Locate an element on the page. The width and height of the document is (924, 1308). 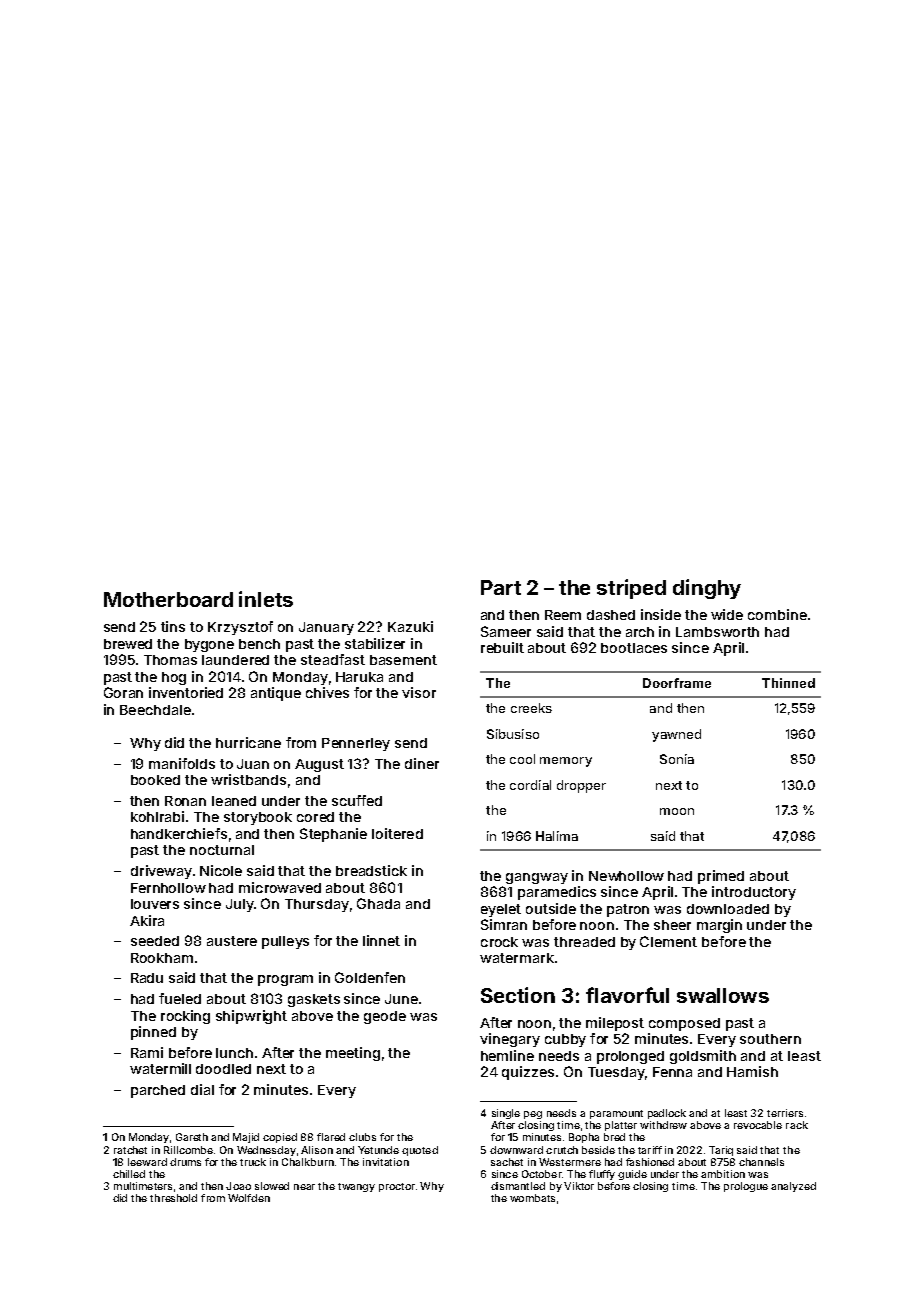
eyelet is located at coordinates (501, 910).
